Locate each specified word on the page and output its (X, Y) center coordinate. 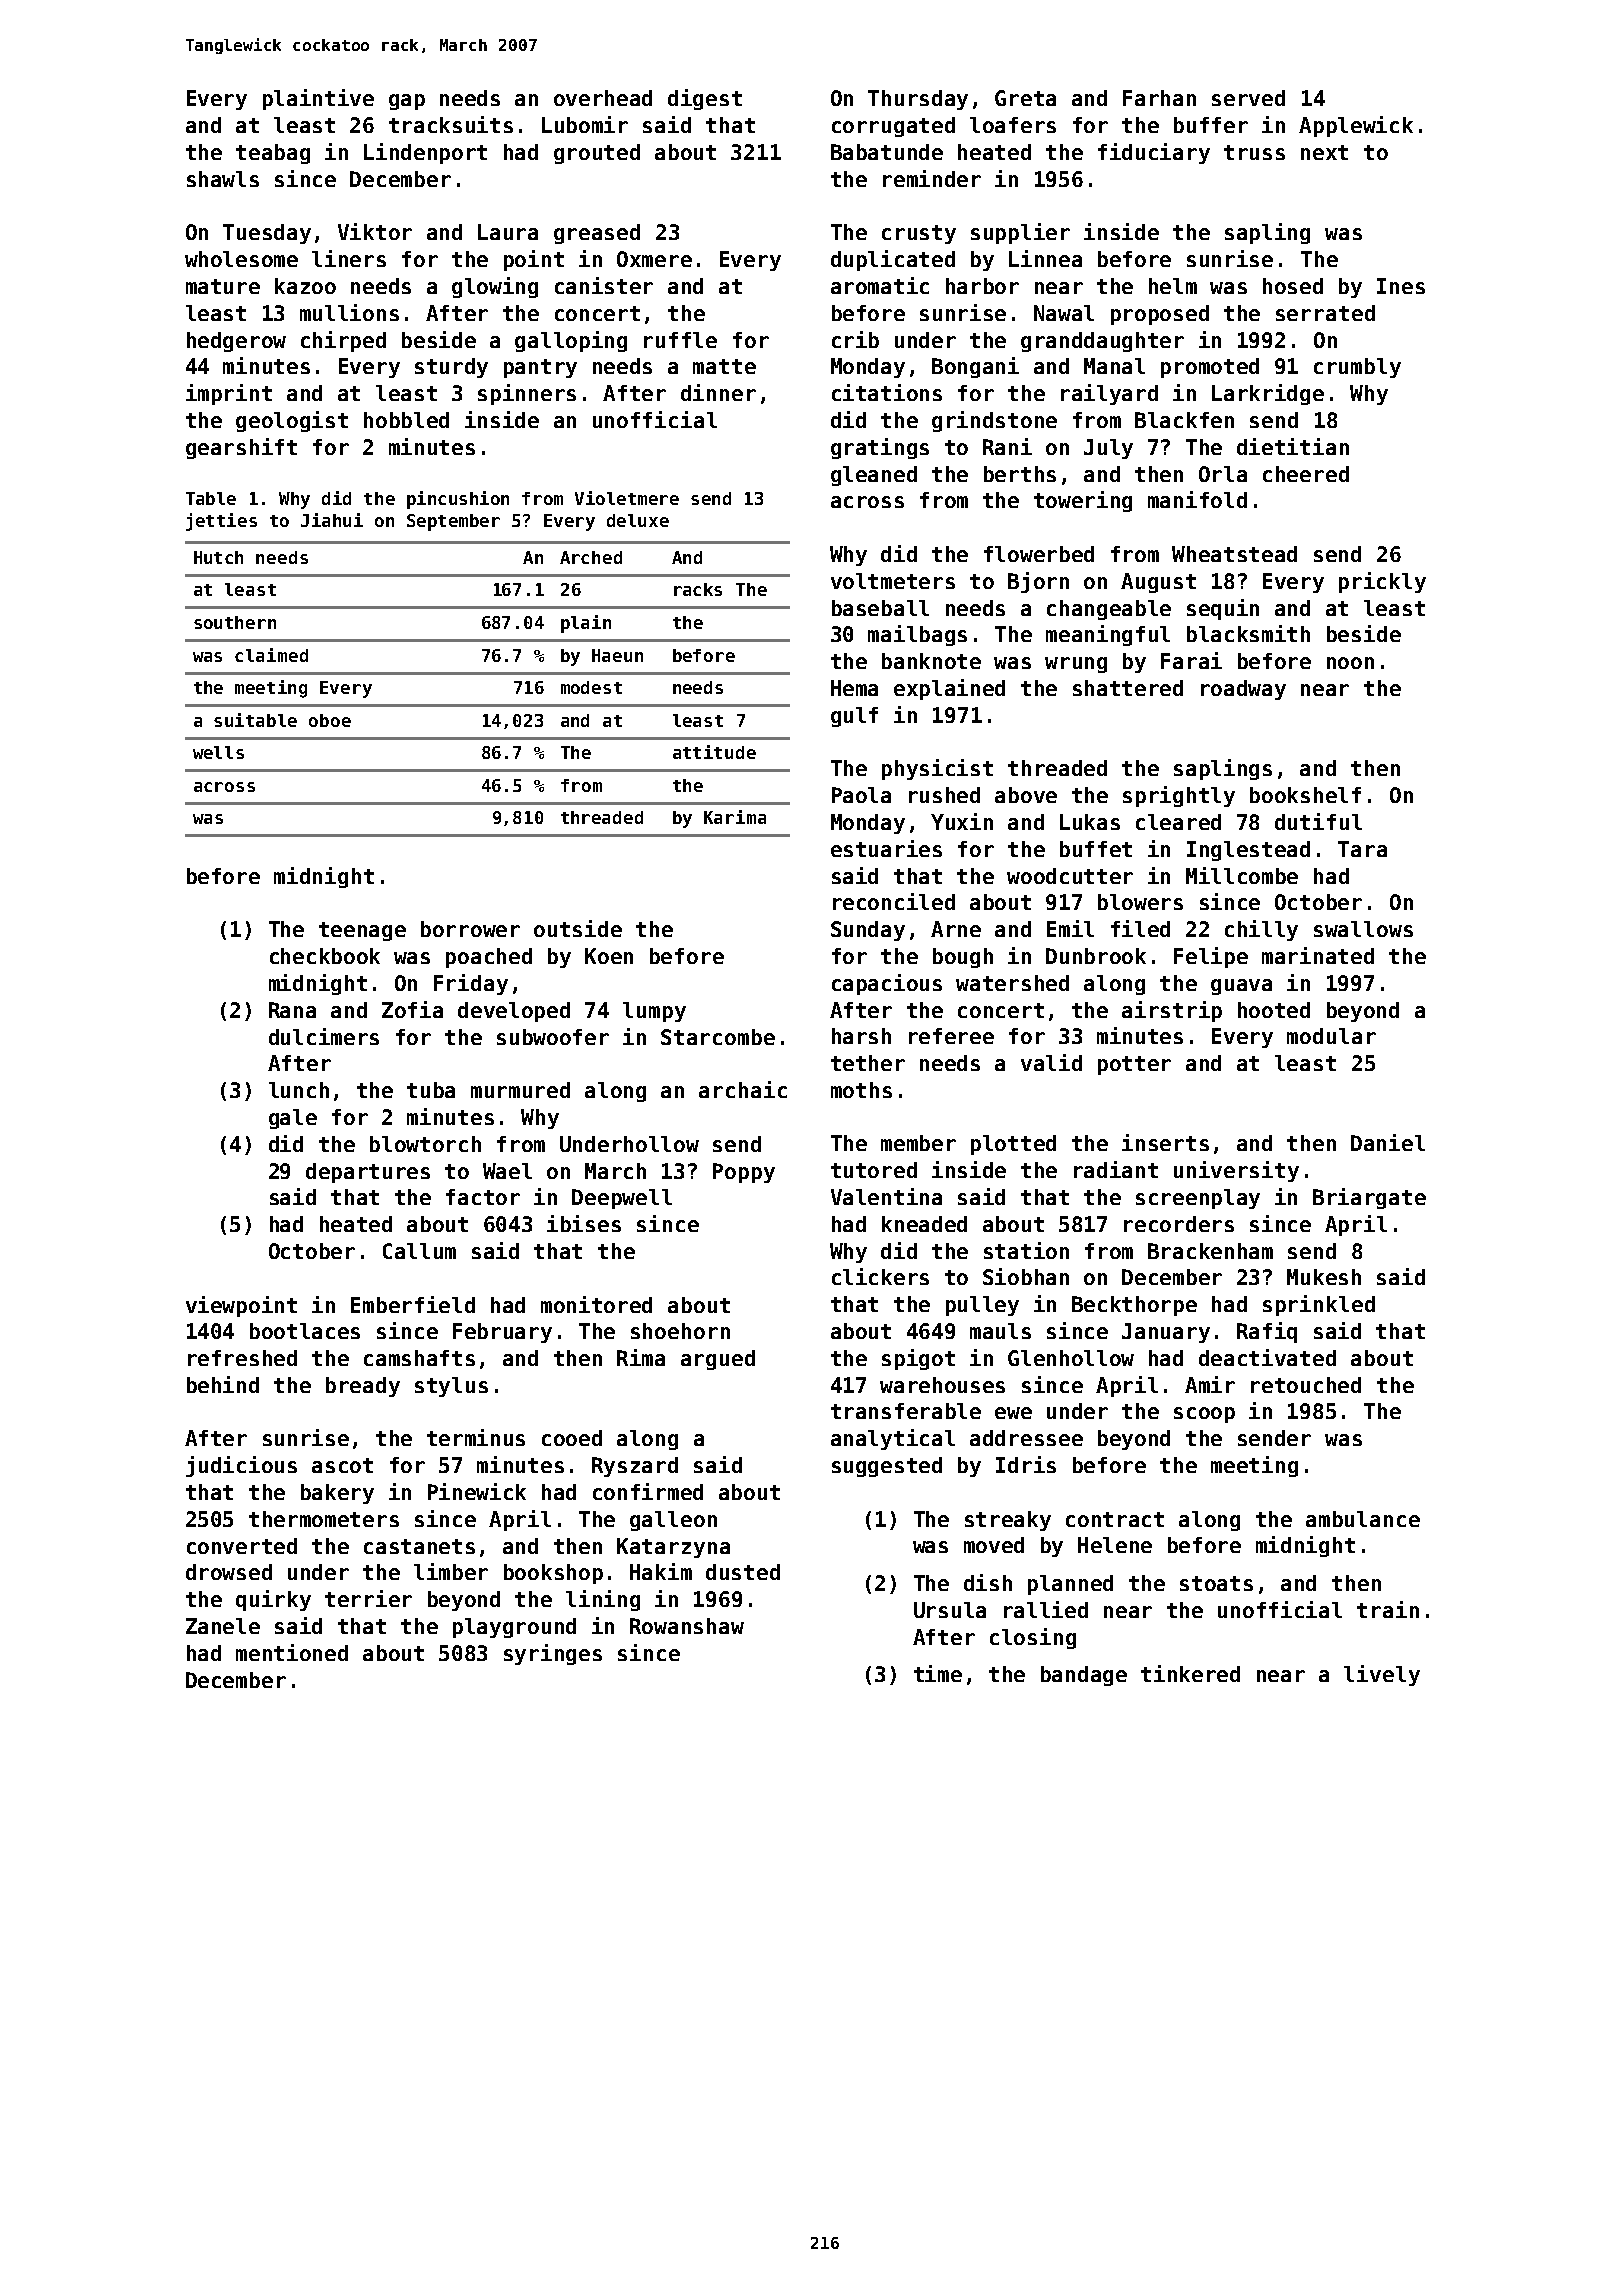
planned (1070, 1585)
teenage (362, 931)
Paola (861, 795)
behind (223, 1384)
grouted (597, 154)
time (938, 1673)
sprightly (1179, 796)
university (1236, 1171)
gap (407, 102)
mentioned (292, 1652)
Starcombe (718, 1037)
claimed (271, 655)
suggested (887, 1467)
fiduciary (1154, 153)
